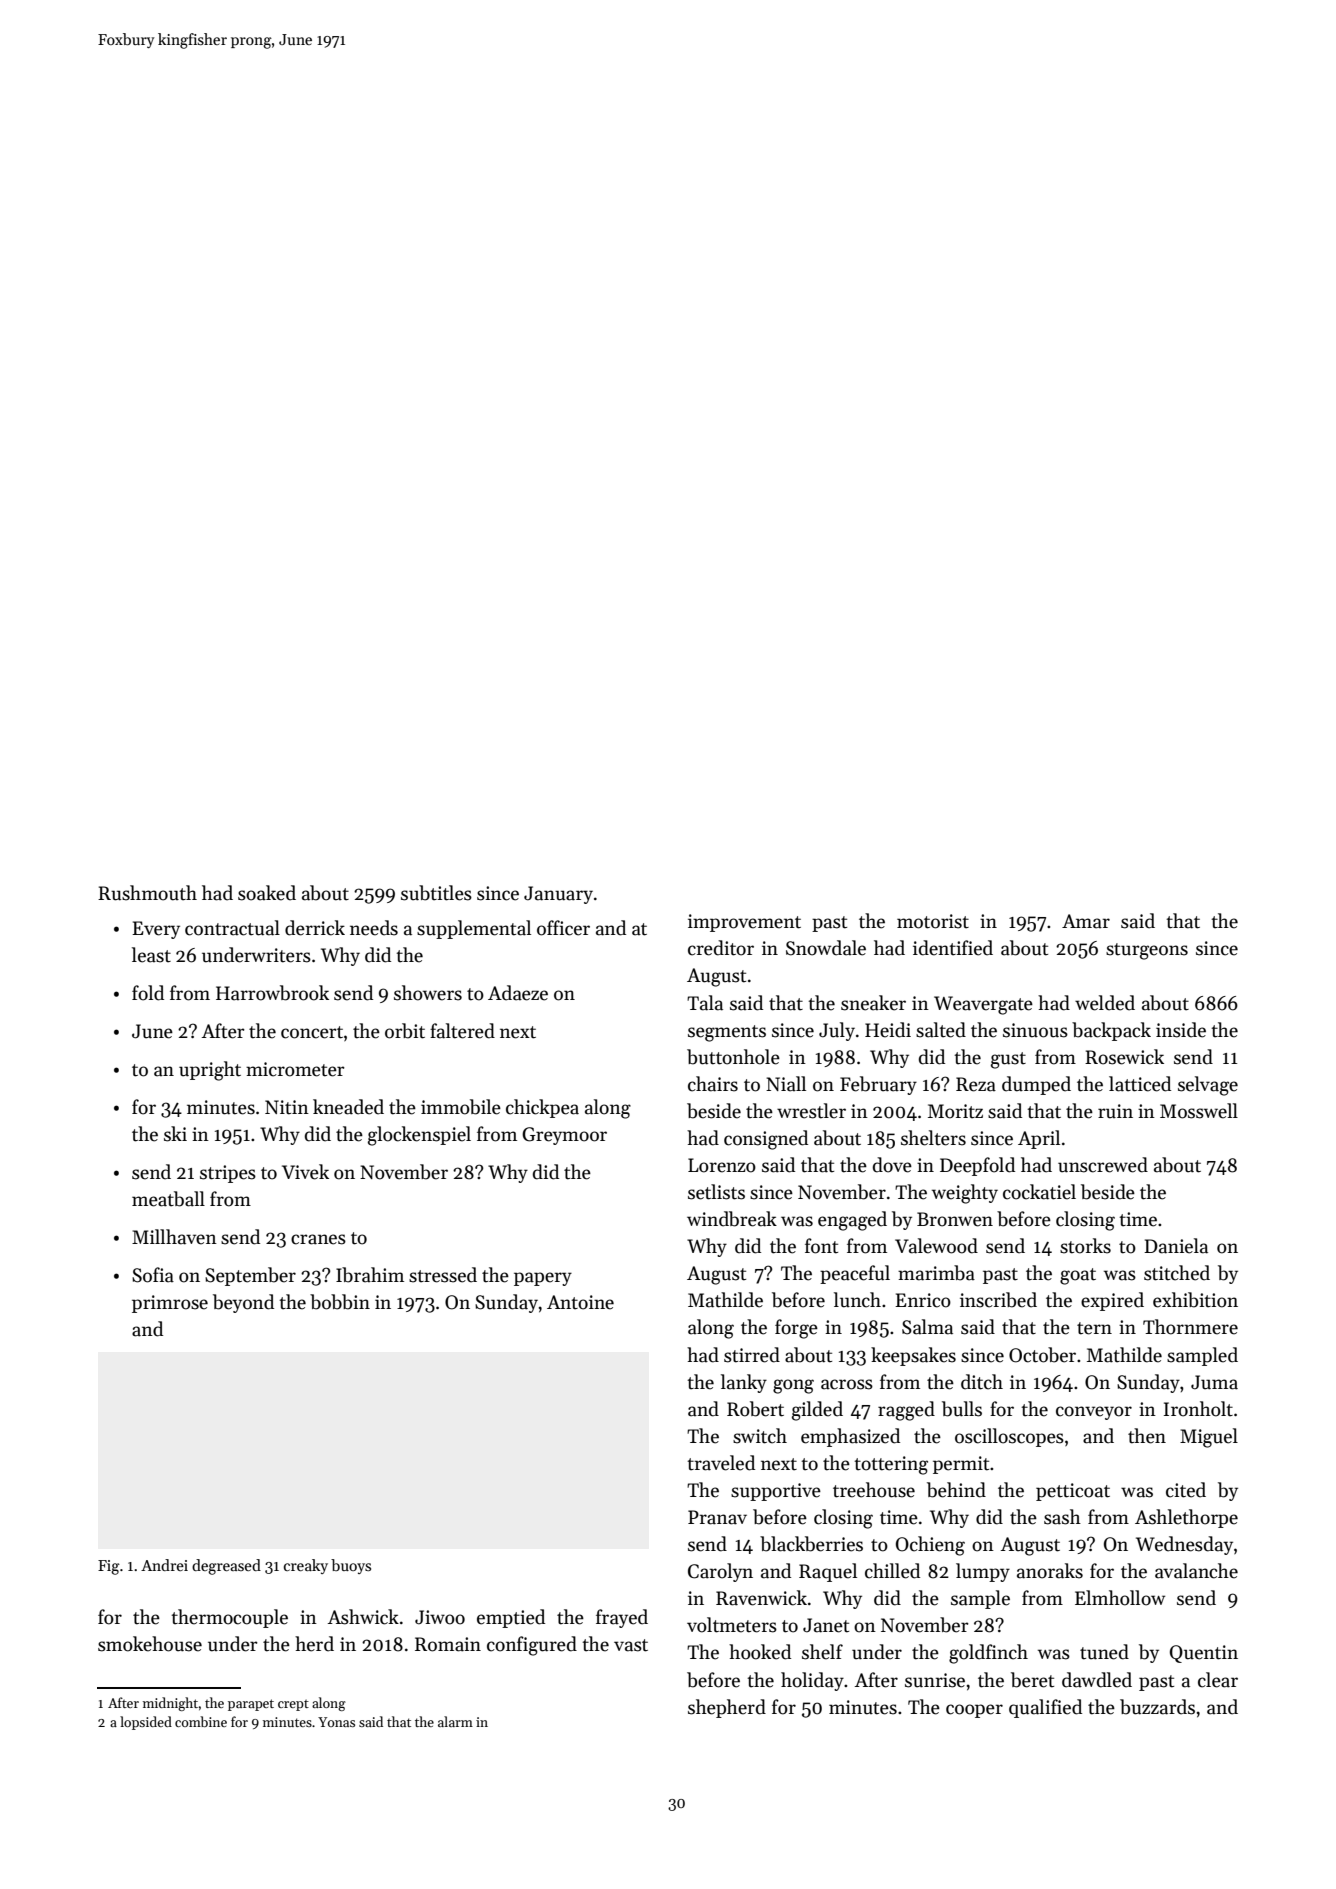 Image resolution: width=1336 pixels, height=1889 pixels. I want to click on behind, so click(956, 1490).
